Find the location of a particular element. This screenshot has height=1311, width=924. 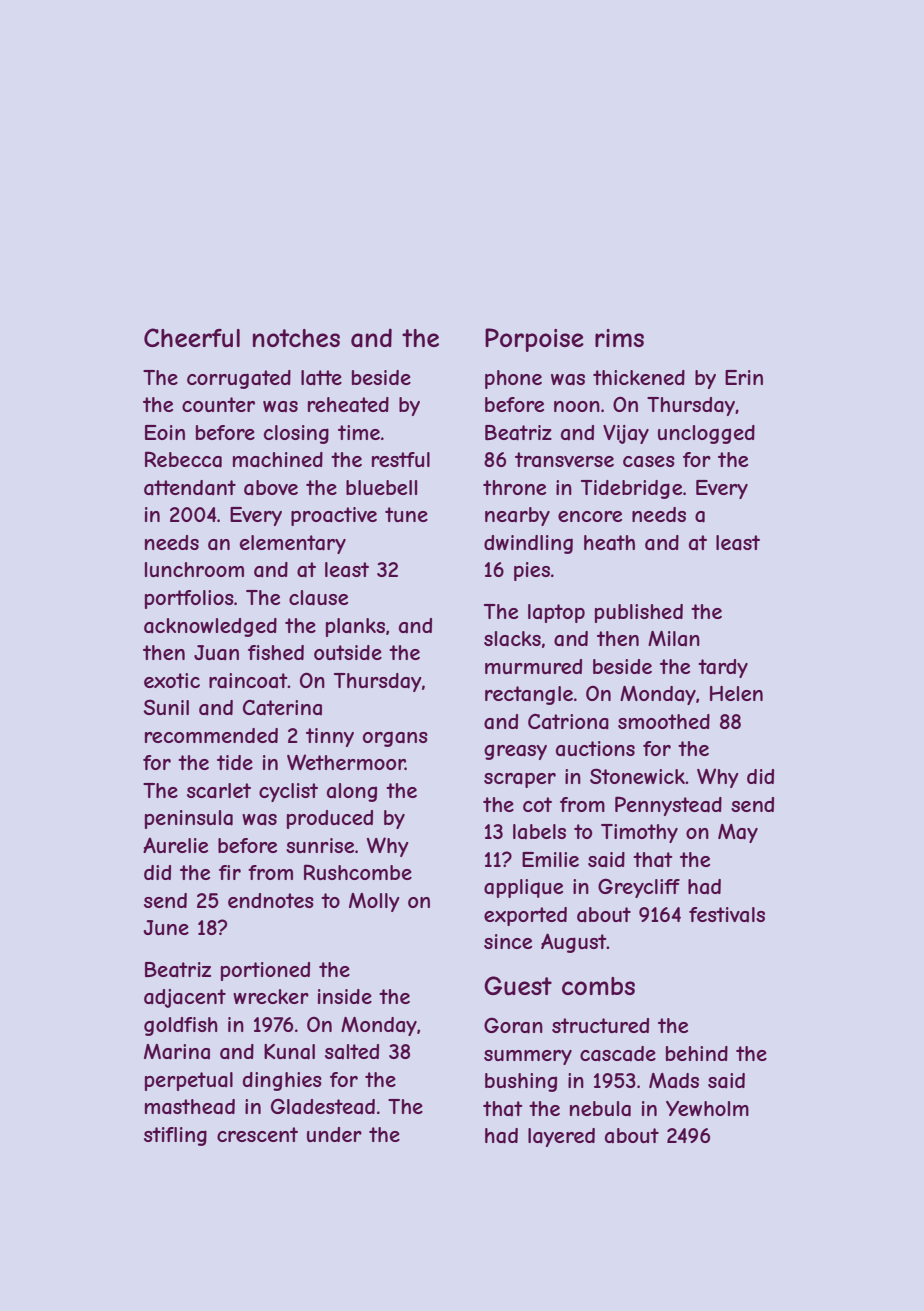

inside is located at coordinates (345, 996).
